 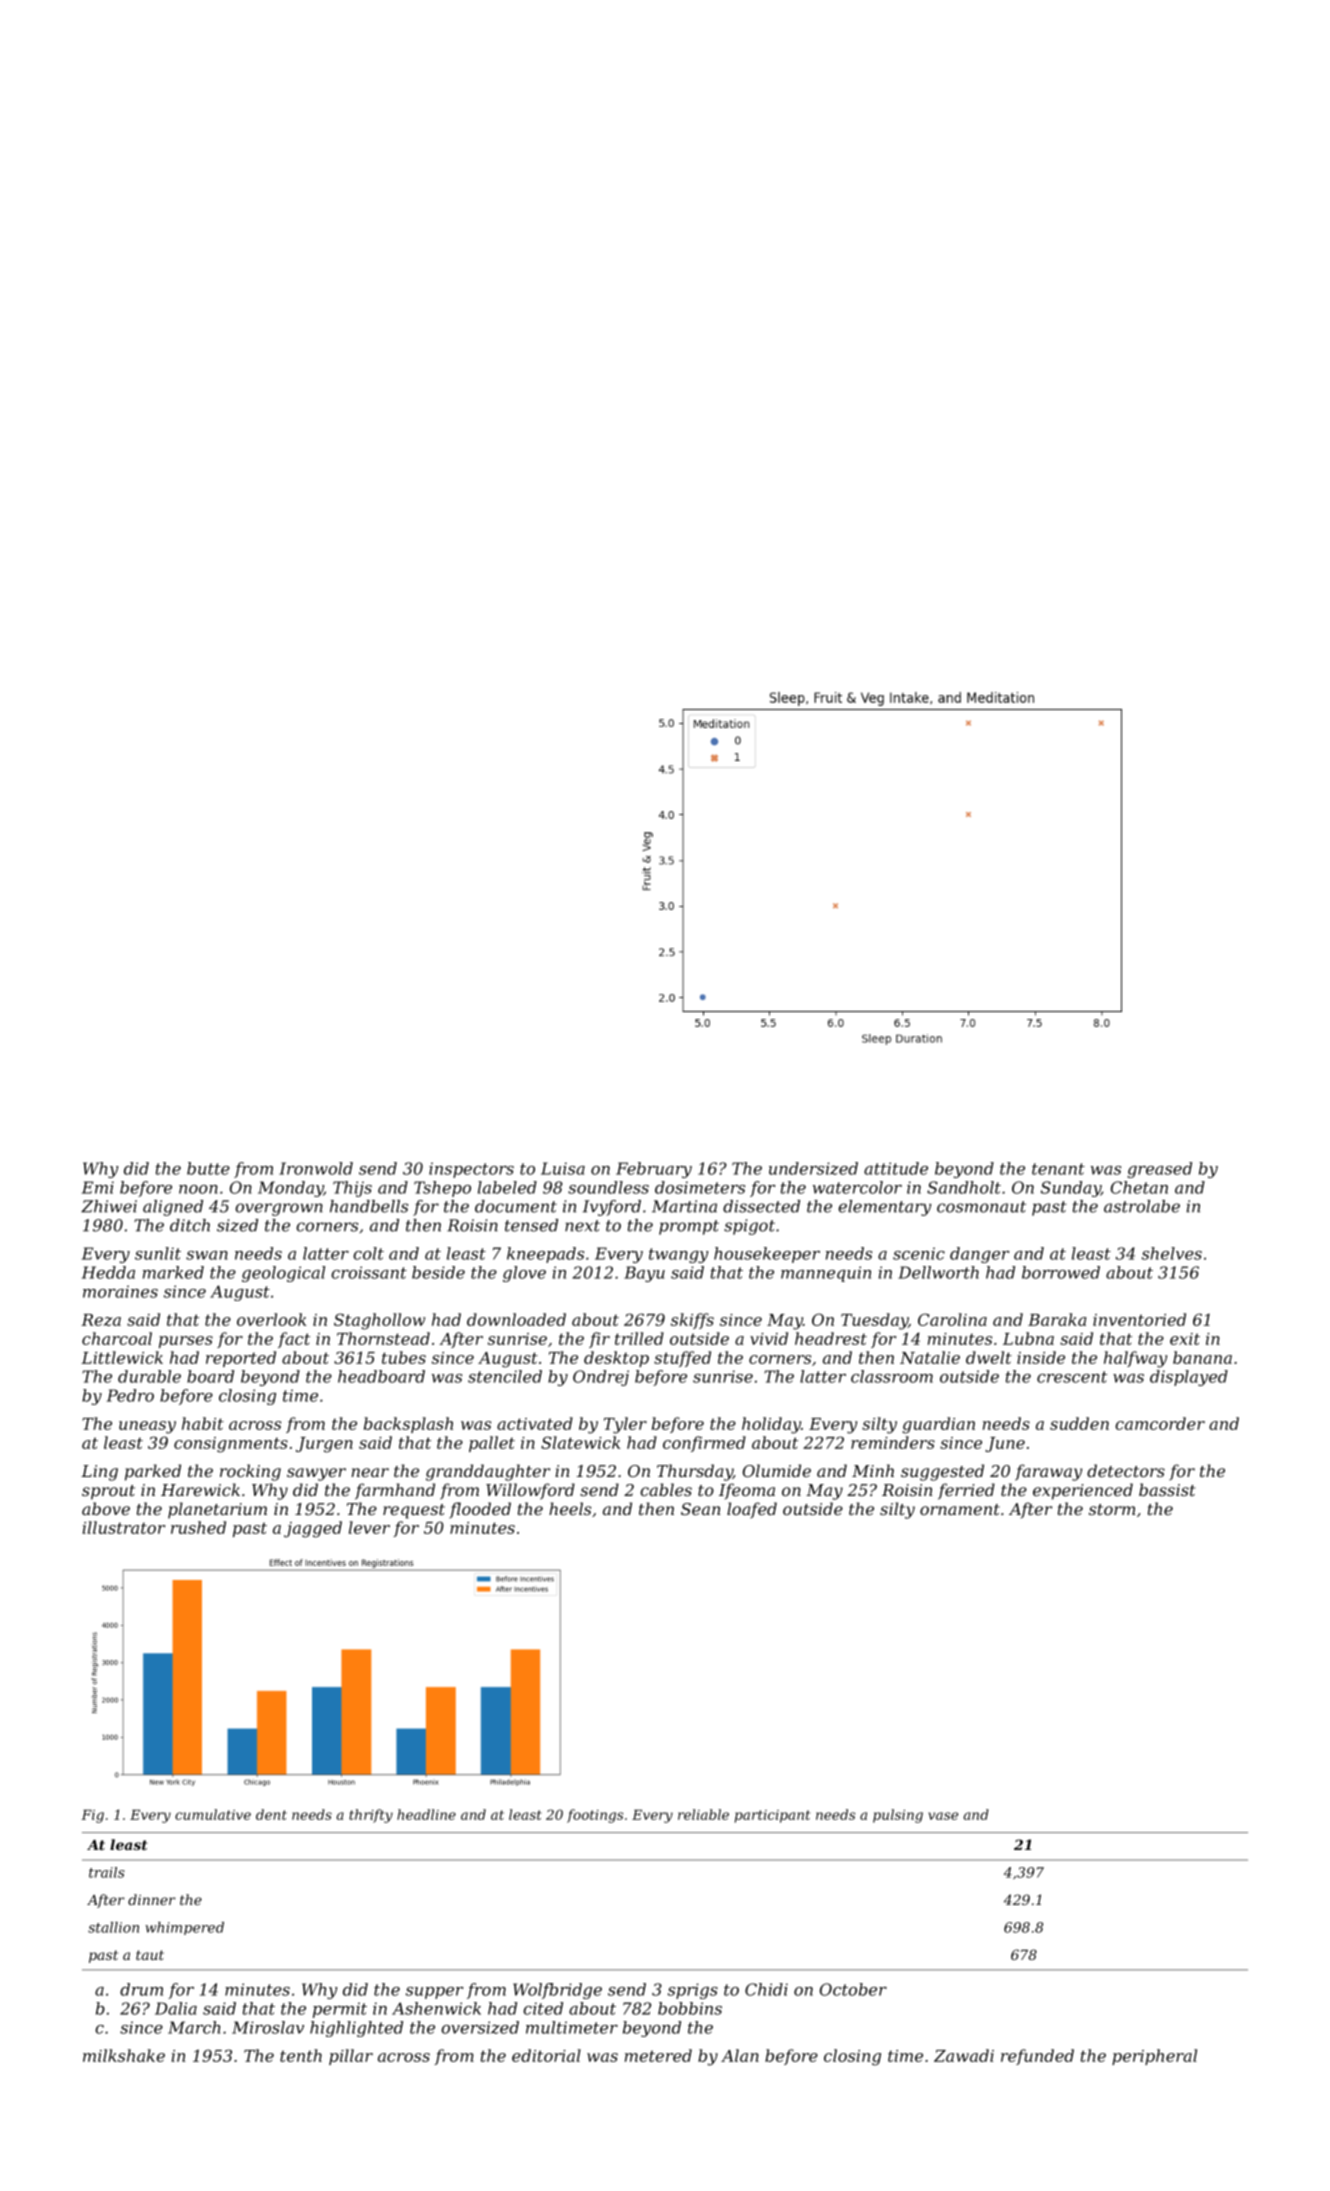 What do you see at coordinates (893, 1442) in the page?
I see `reminders` at bounding box center [893, 1442].
